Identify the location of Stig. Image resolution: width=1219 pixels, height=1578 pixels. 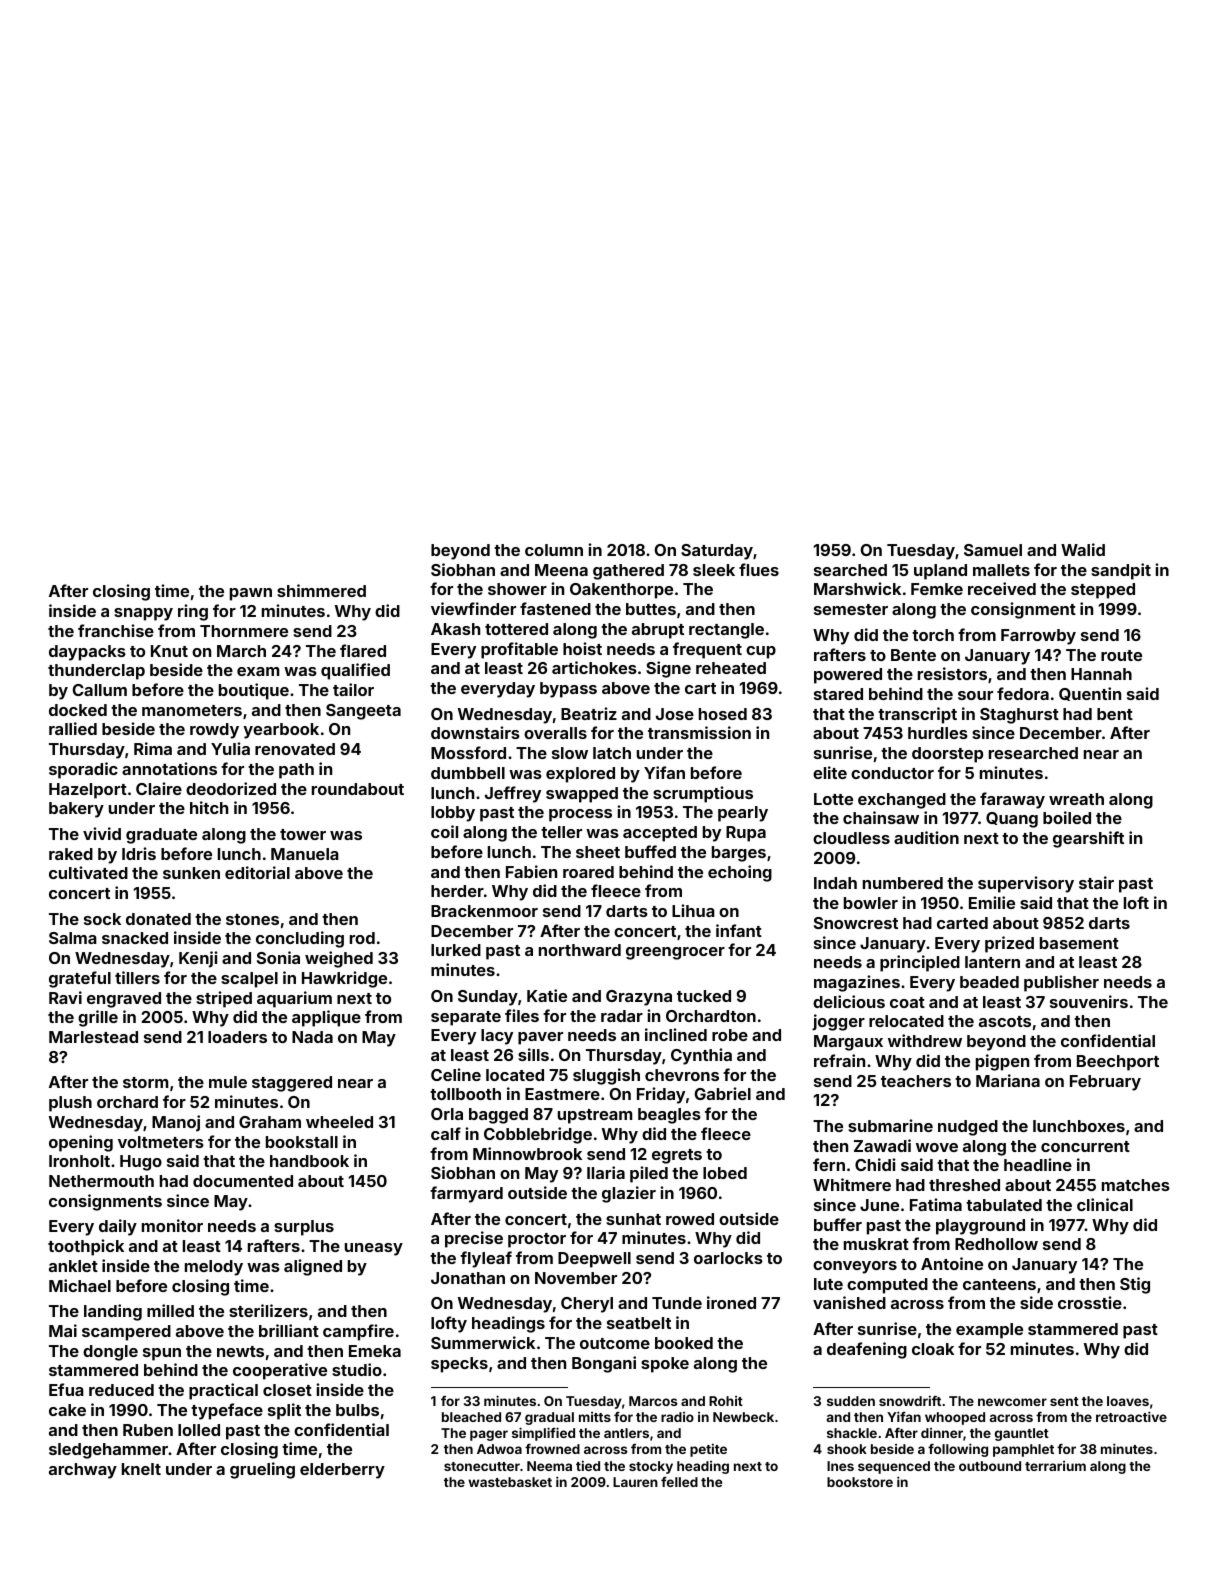
(1135, 1285).
